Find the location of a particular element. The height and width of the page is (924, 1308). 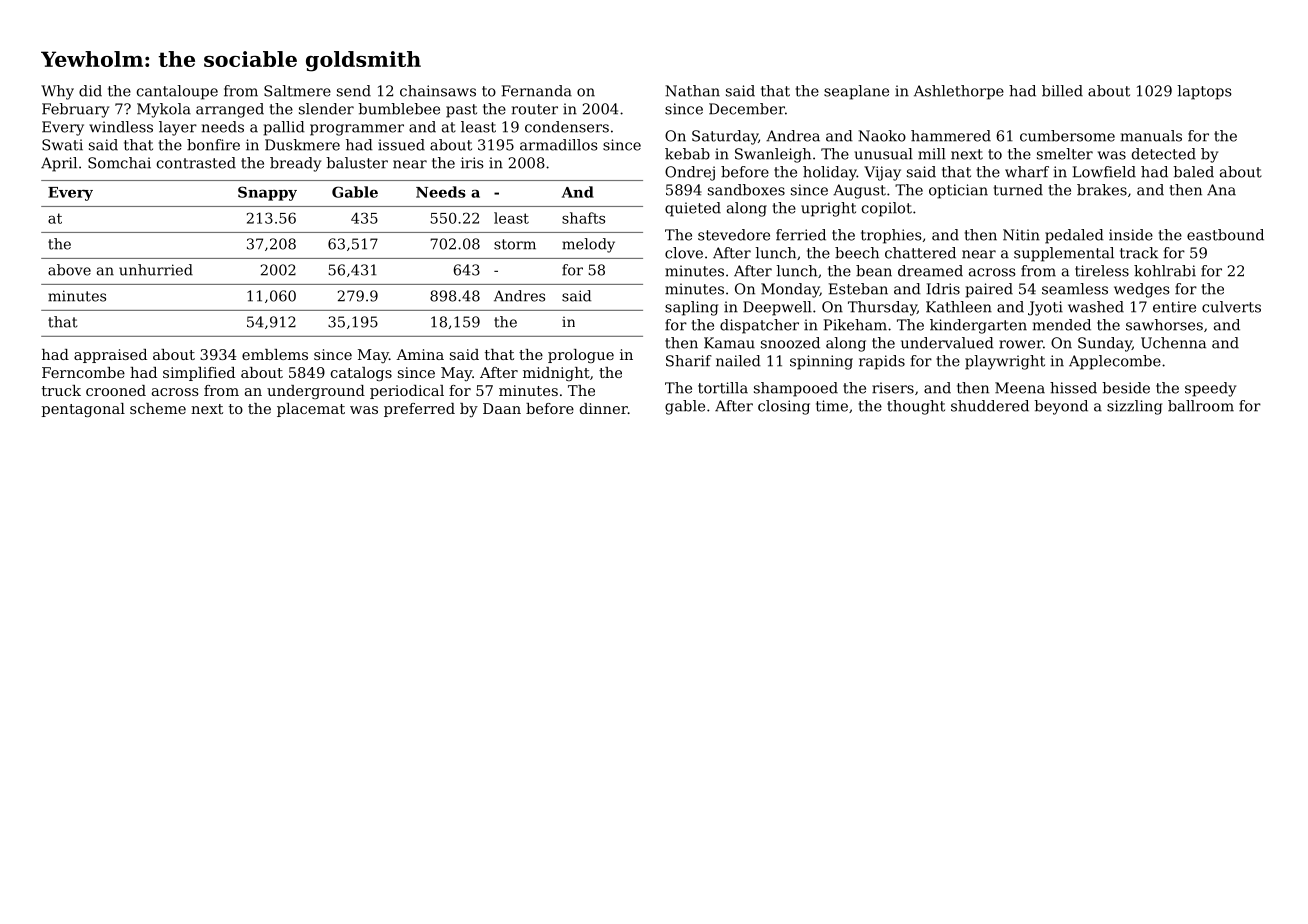

Swati is located at coordinates (62, 145).
